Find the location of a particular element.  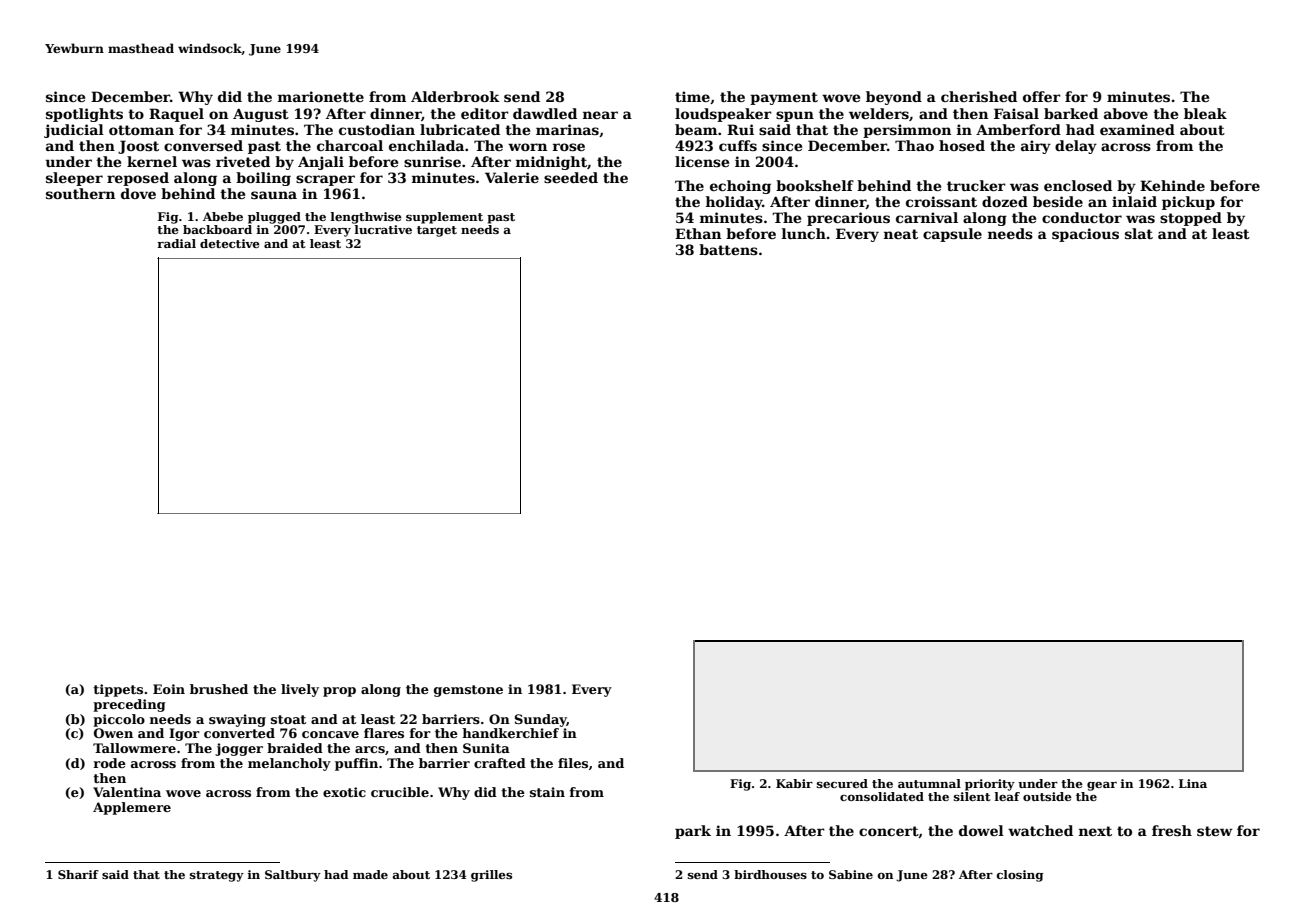

concert is located at coordinates (889, 832).
